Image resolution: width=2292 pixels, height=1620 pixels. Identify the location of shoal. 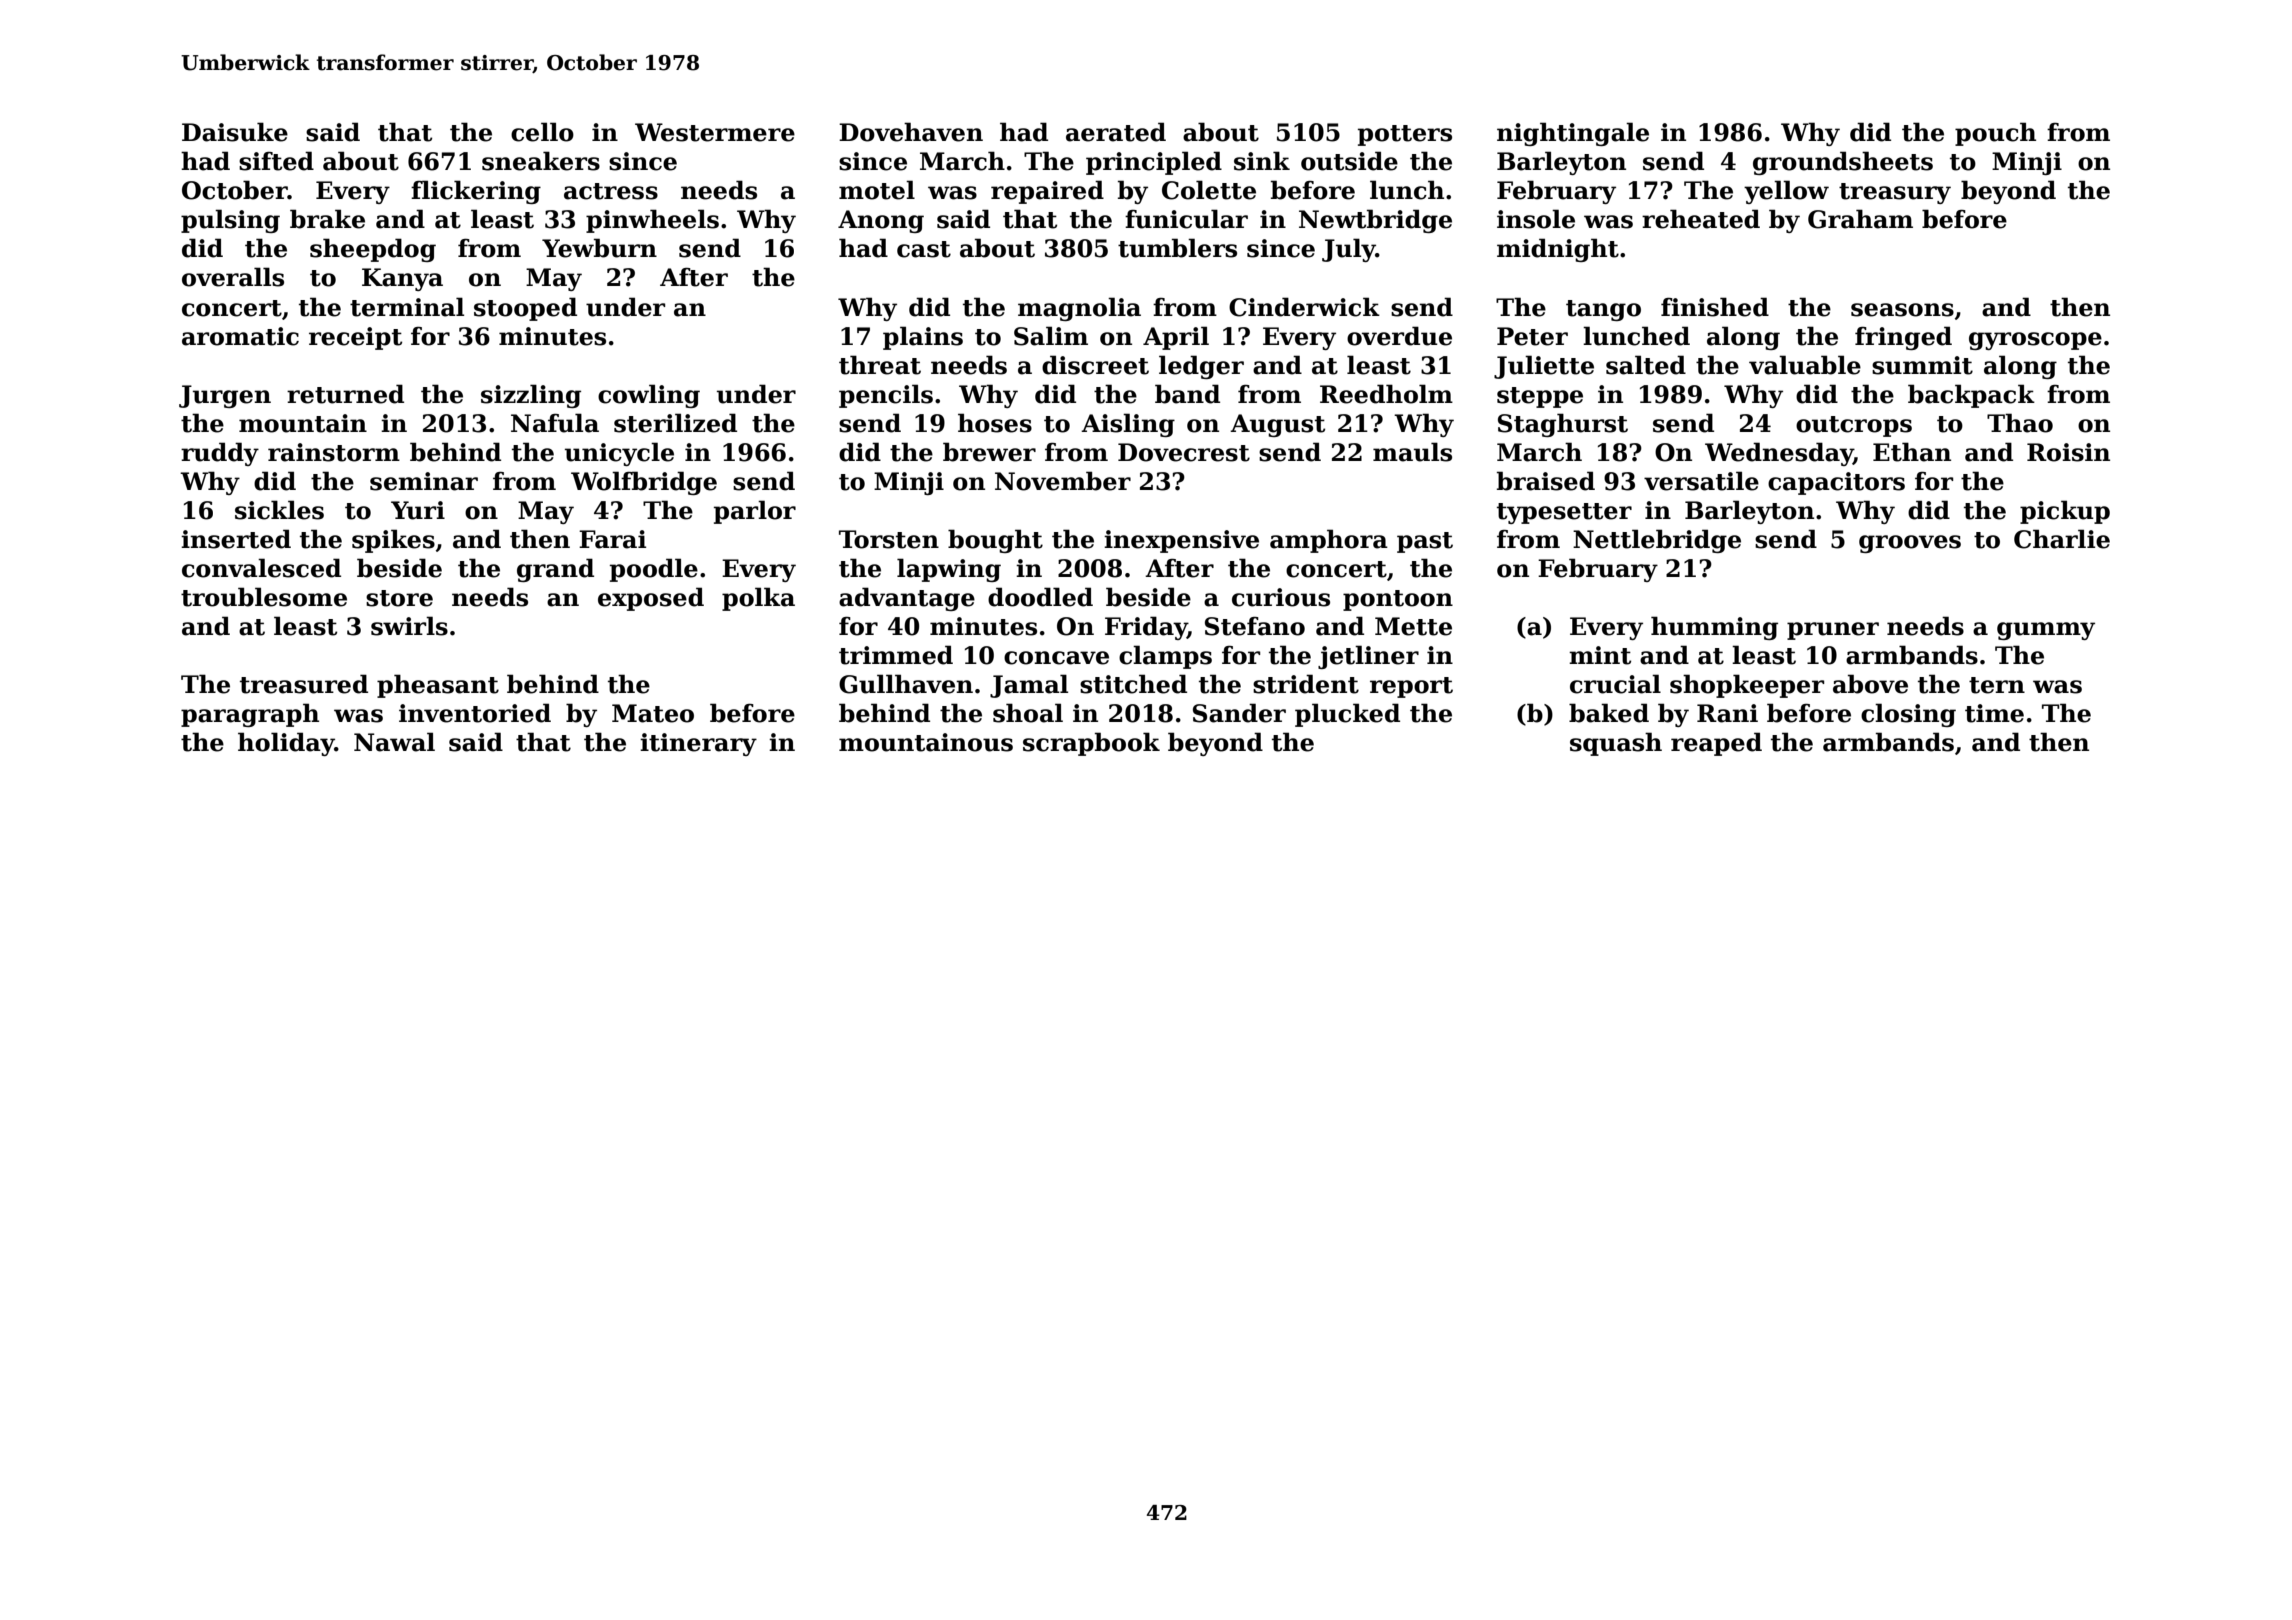
(1028, 713).
